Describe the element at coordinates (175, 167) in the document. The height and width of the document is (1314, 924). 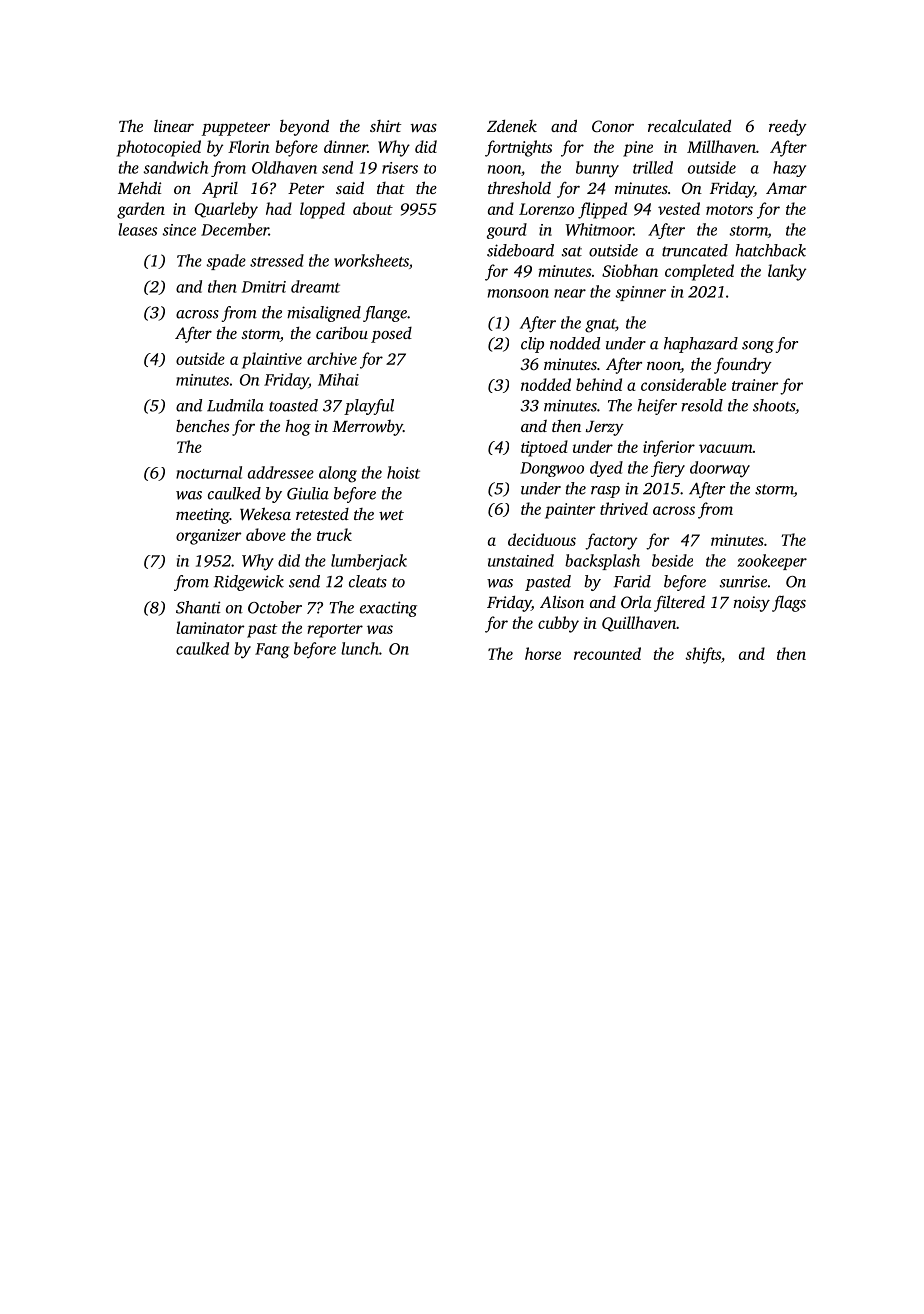
I see `sandwich` at that location.
